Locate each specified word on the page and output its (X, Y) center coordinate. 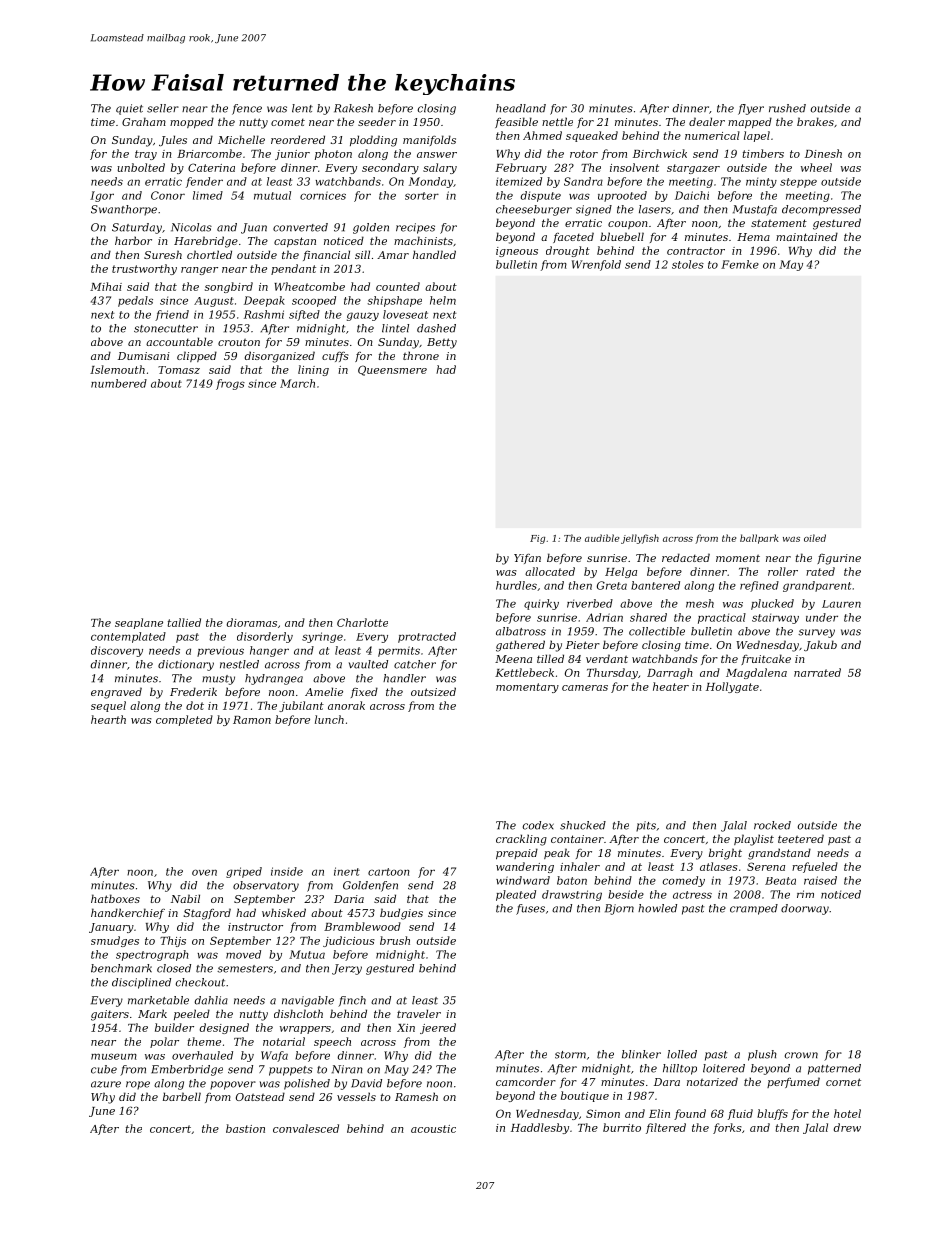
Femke (740, 264)
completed (184, 720)
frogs (230, 384)
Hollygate (732, 687)
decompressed (821, 210)
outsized (433, 691)
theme (204, 1041)
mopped (192, 123)
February (521, 168)
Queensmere (392, 370)
